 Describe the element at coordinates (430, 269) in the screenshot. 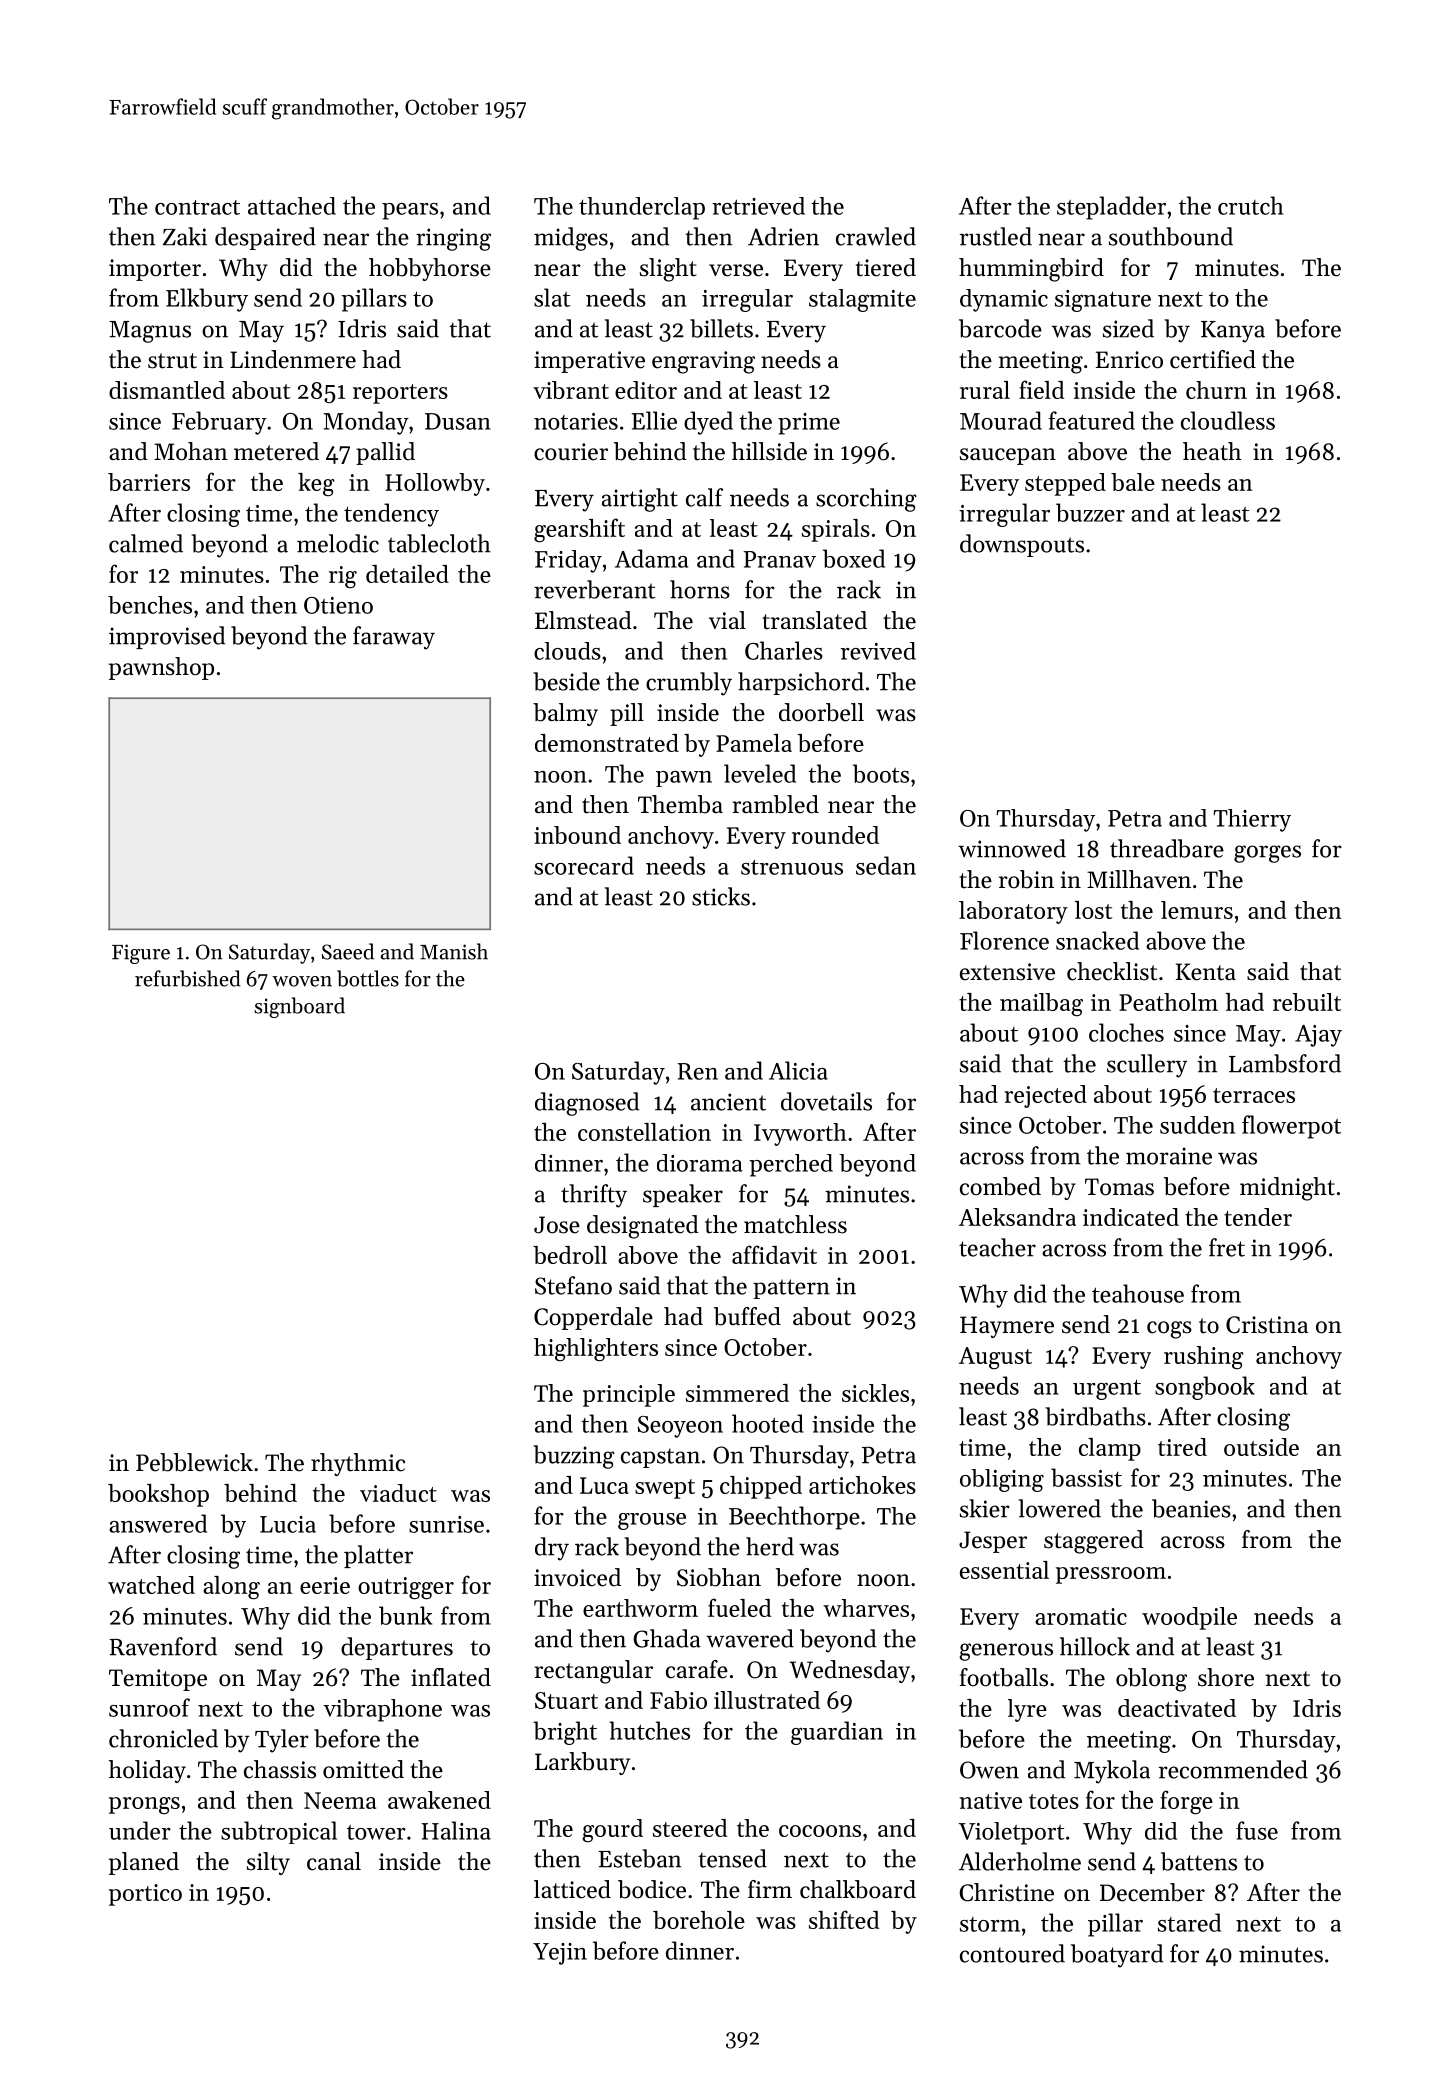

I see `hobbyhorse` at that location.
